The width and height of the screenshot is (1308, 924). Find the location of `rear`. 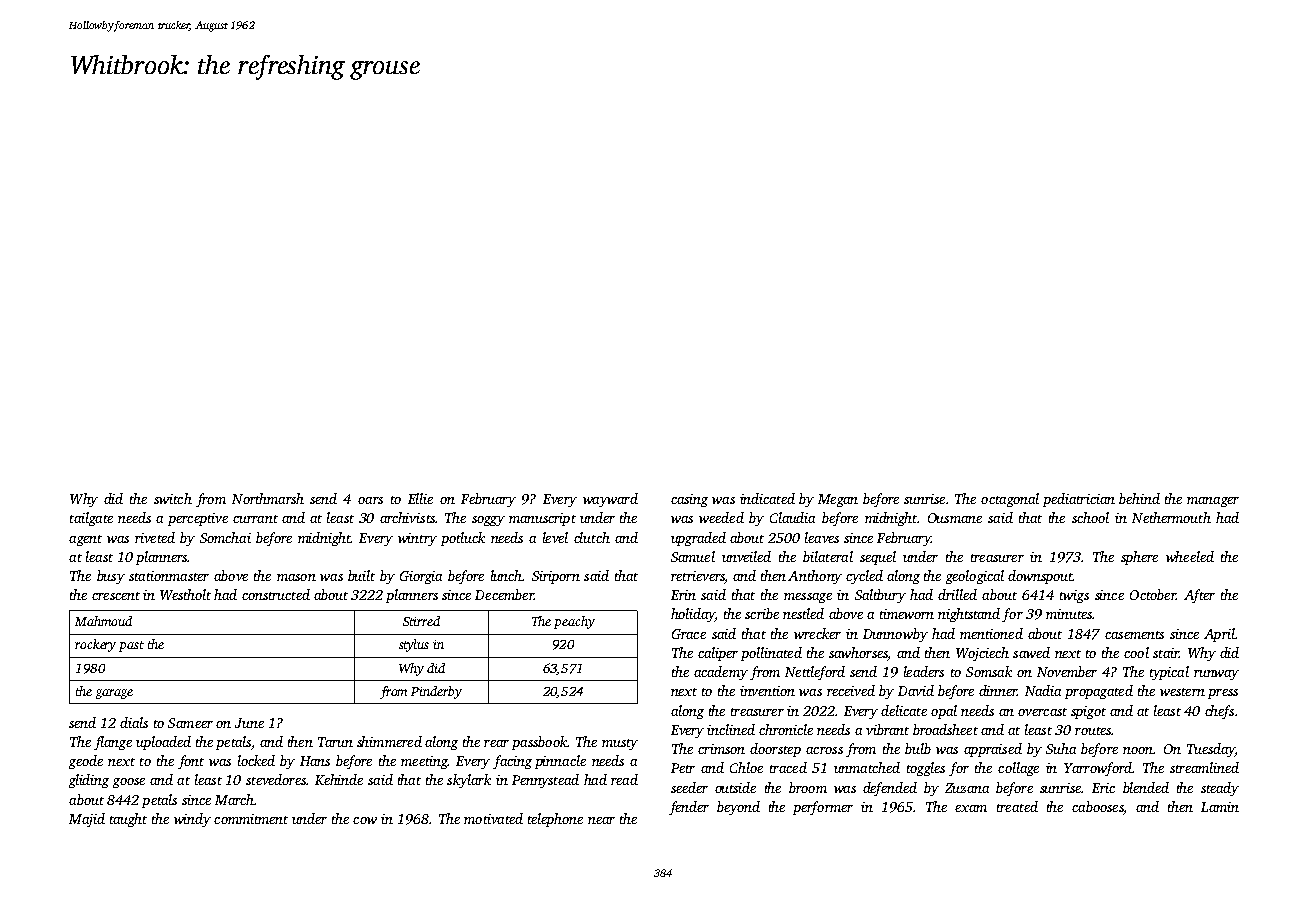

rear is located at coordinates (496, 743).
